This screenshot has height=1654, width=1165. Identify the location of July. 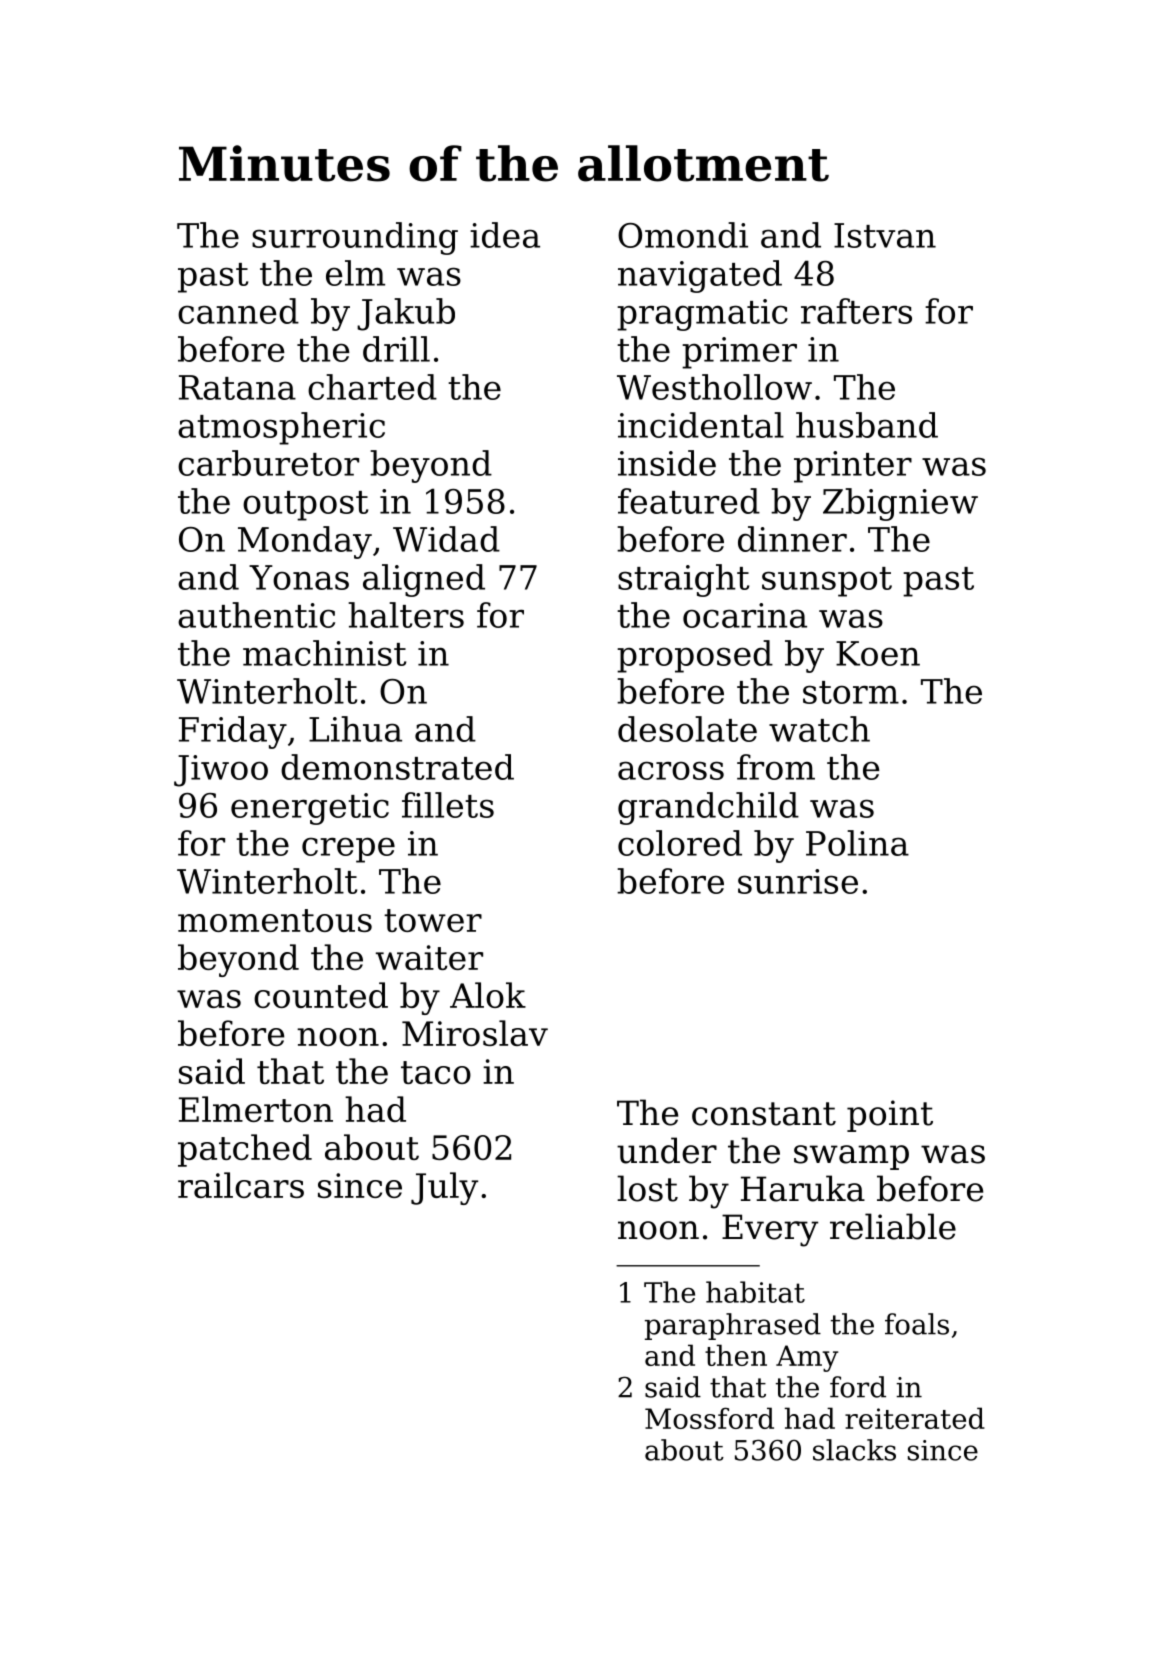
(444, 1188).
